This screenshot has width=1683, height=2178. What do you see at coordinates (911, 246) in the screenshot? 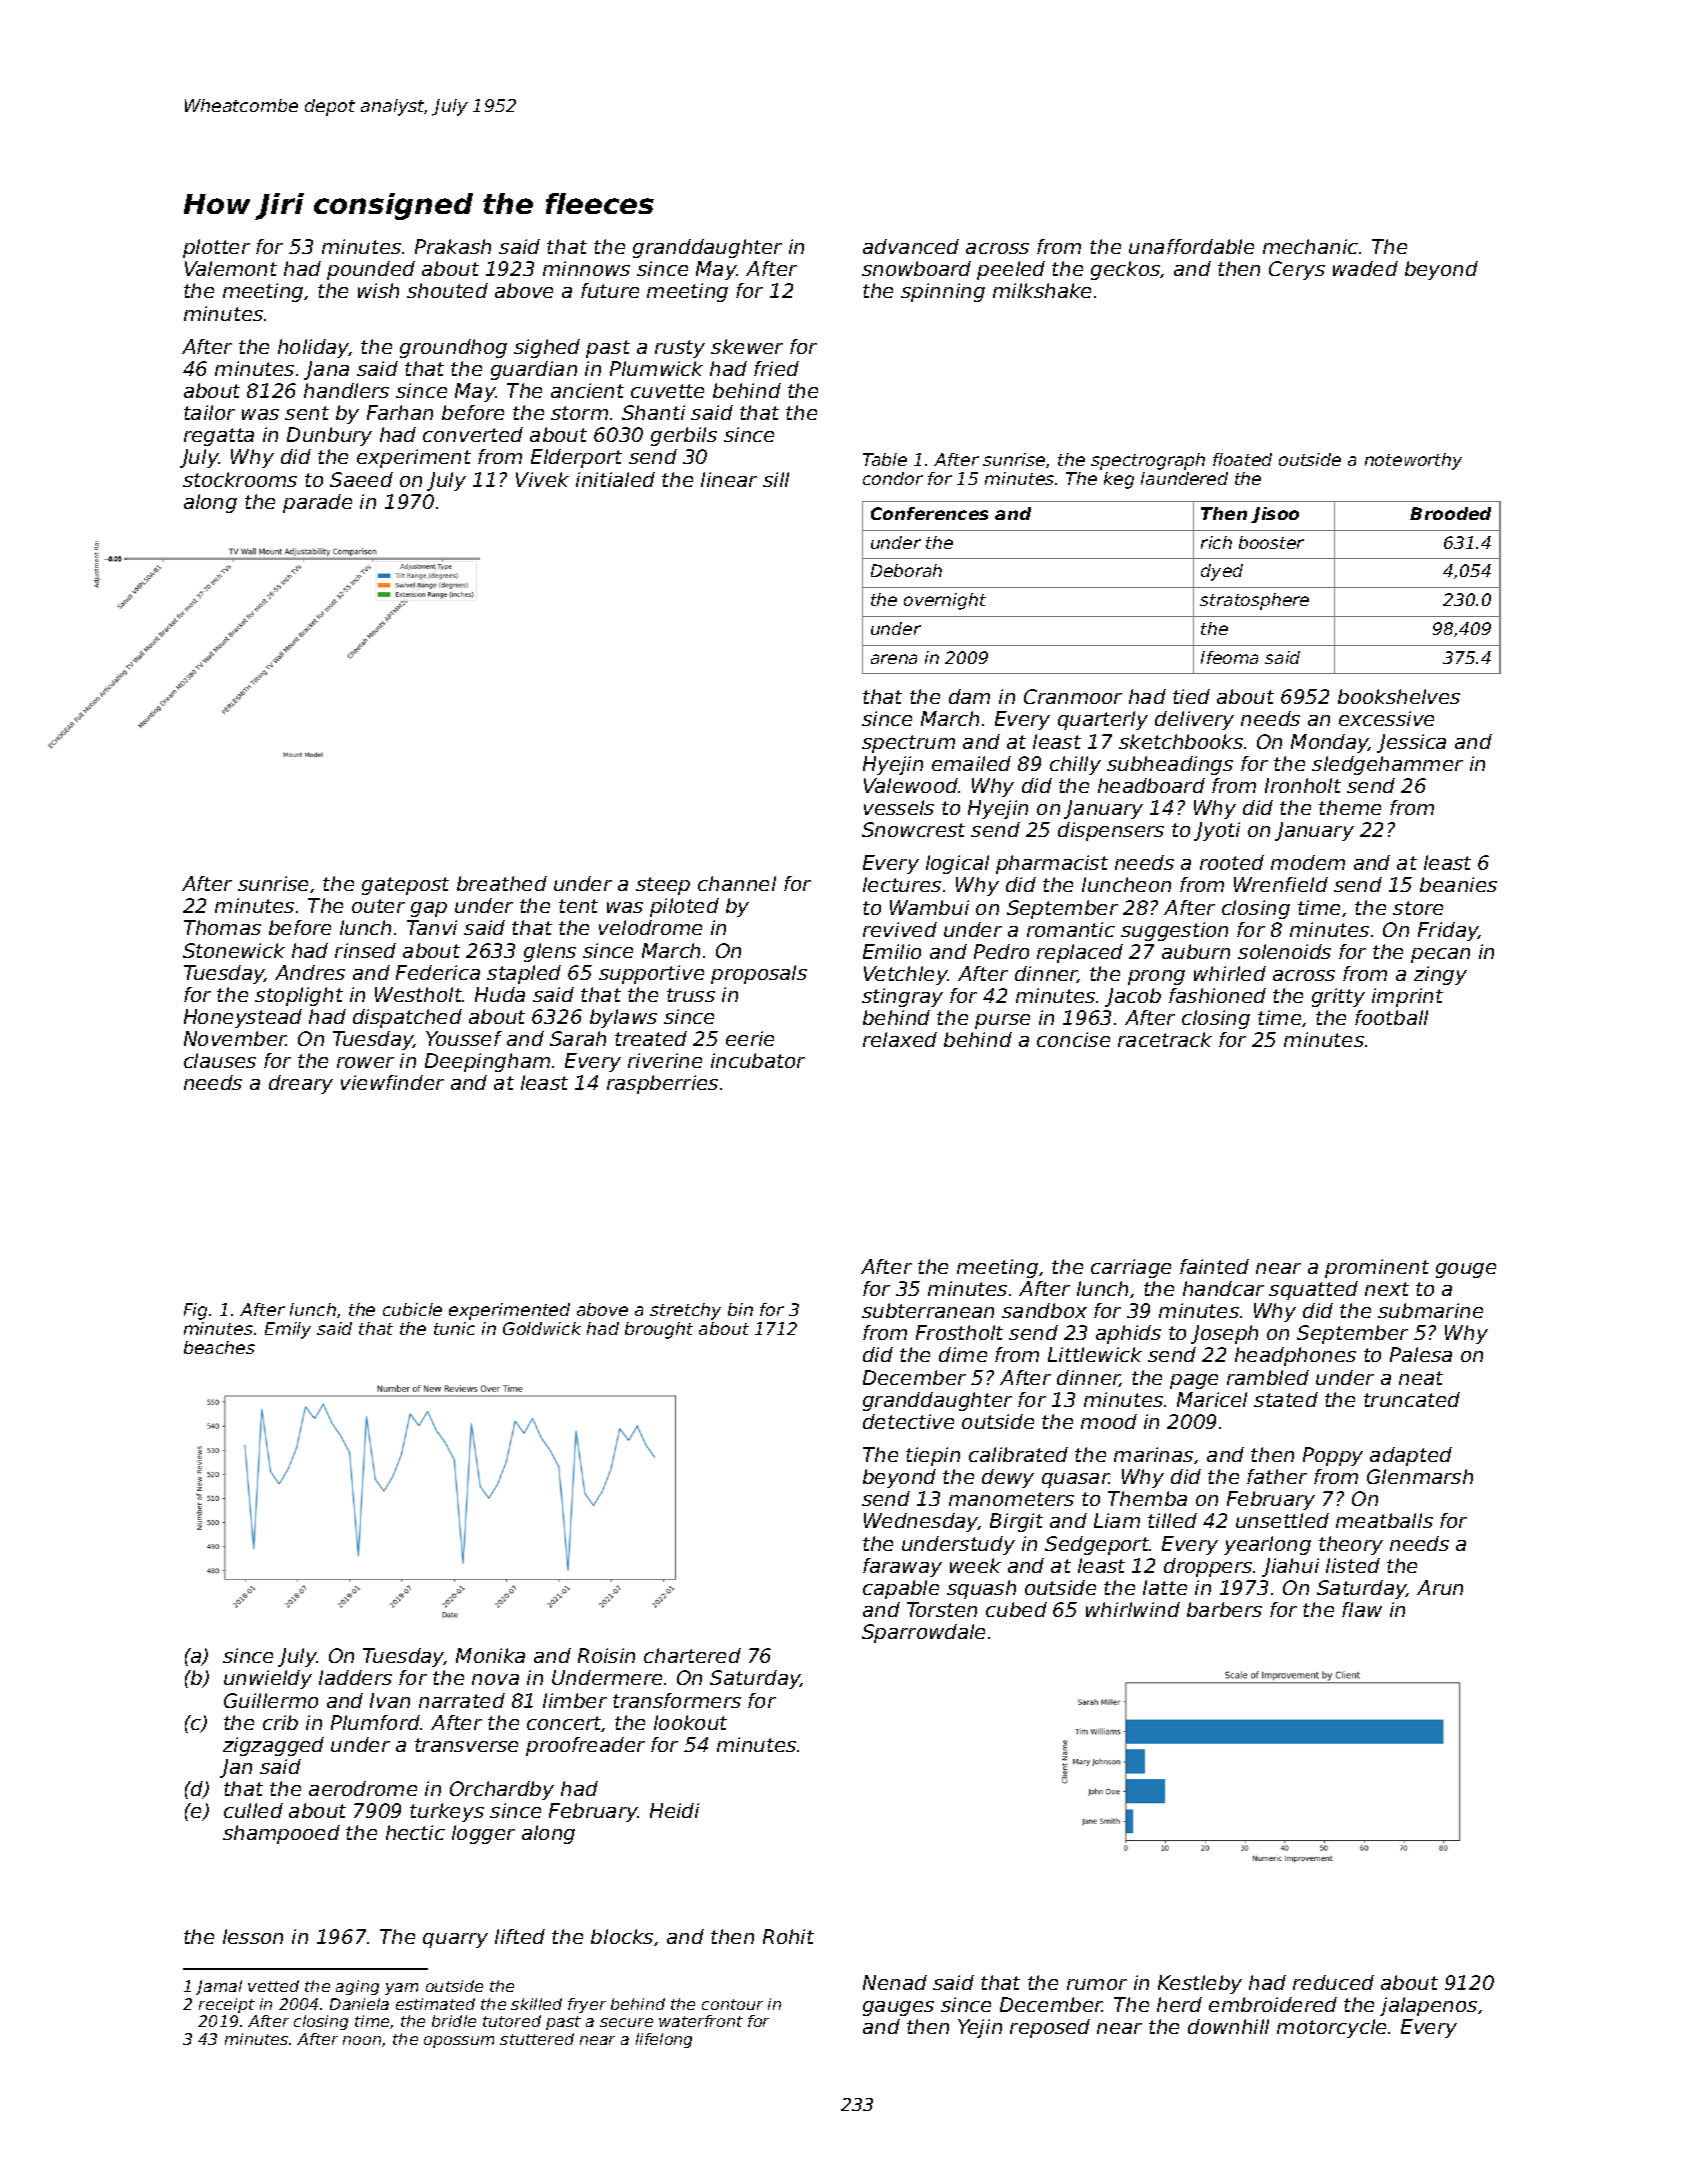
I see `advanced` at bounding box center [911, 246].
